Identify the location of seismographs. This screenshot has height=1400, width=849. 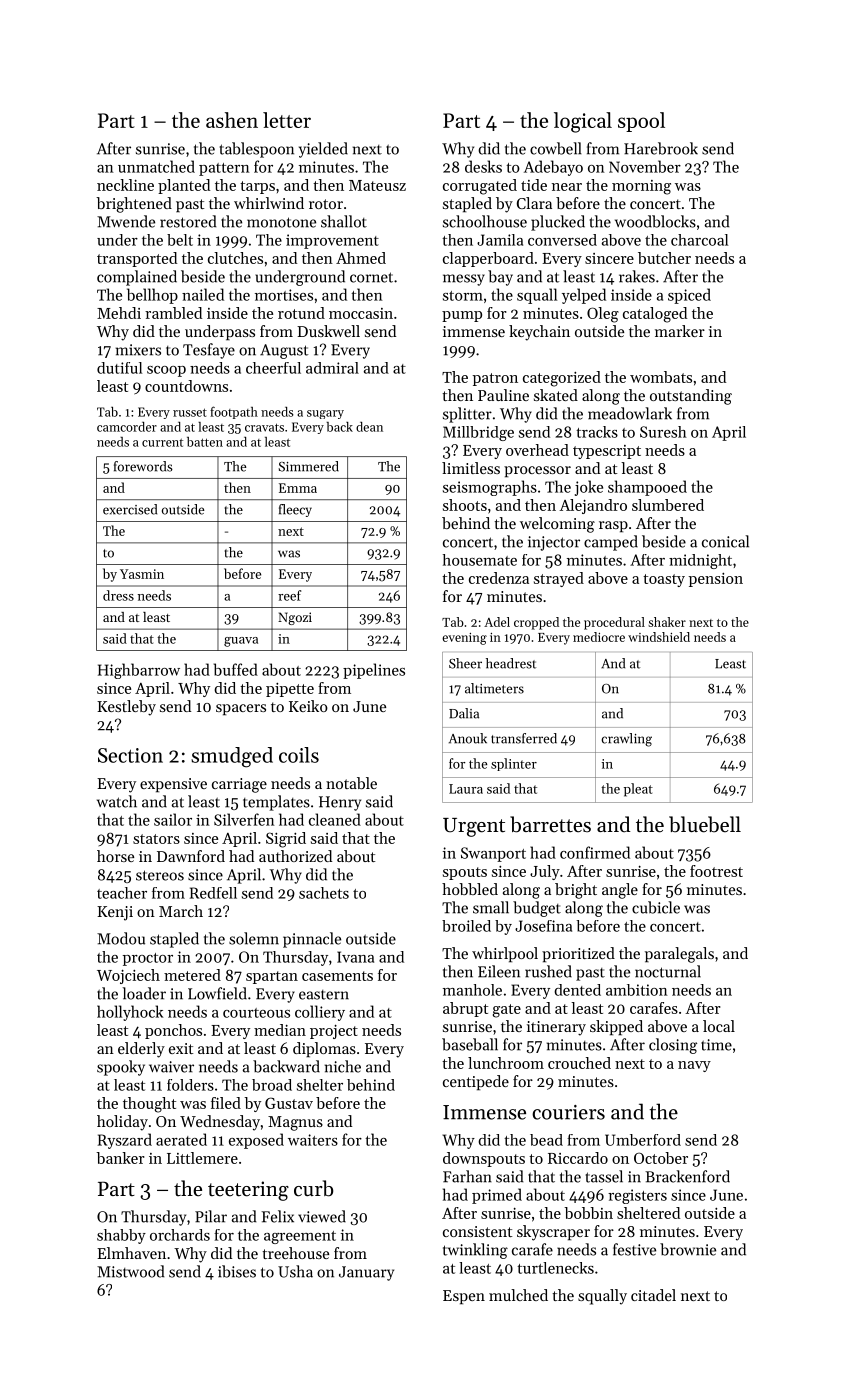
(490, 488).
